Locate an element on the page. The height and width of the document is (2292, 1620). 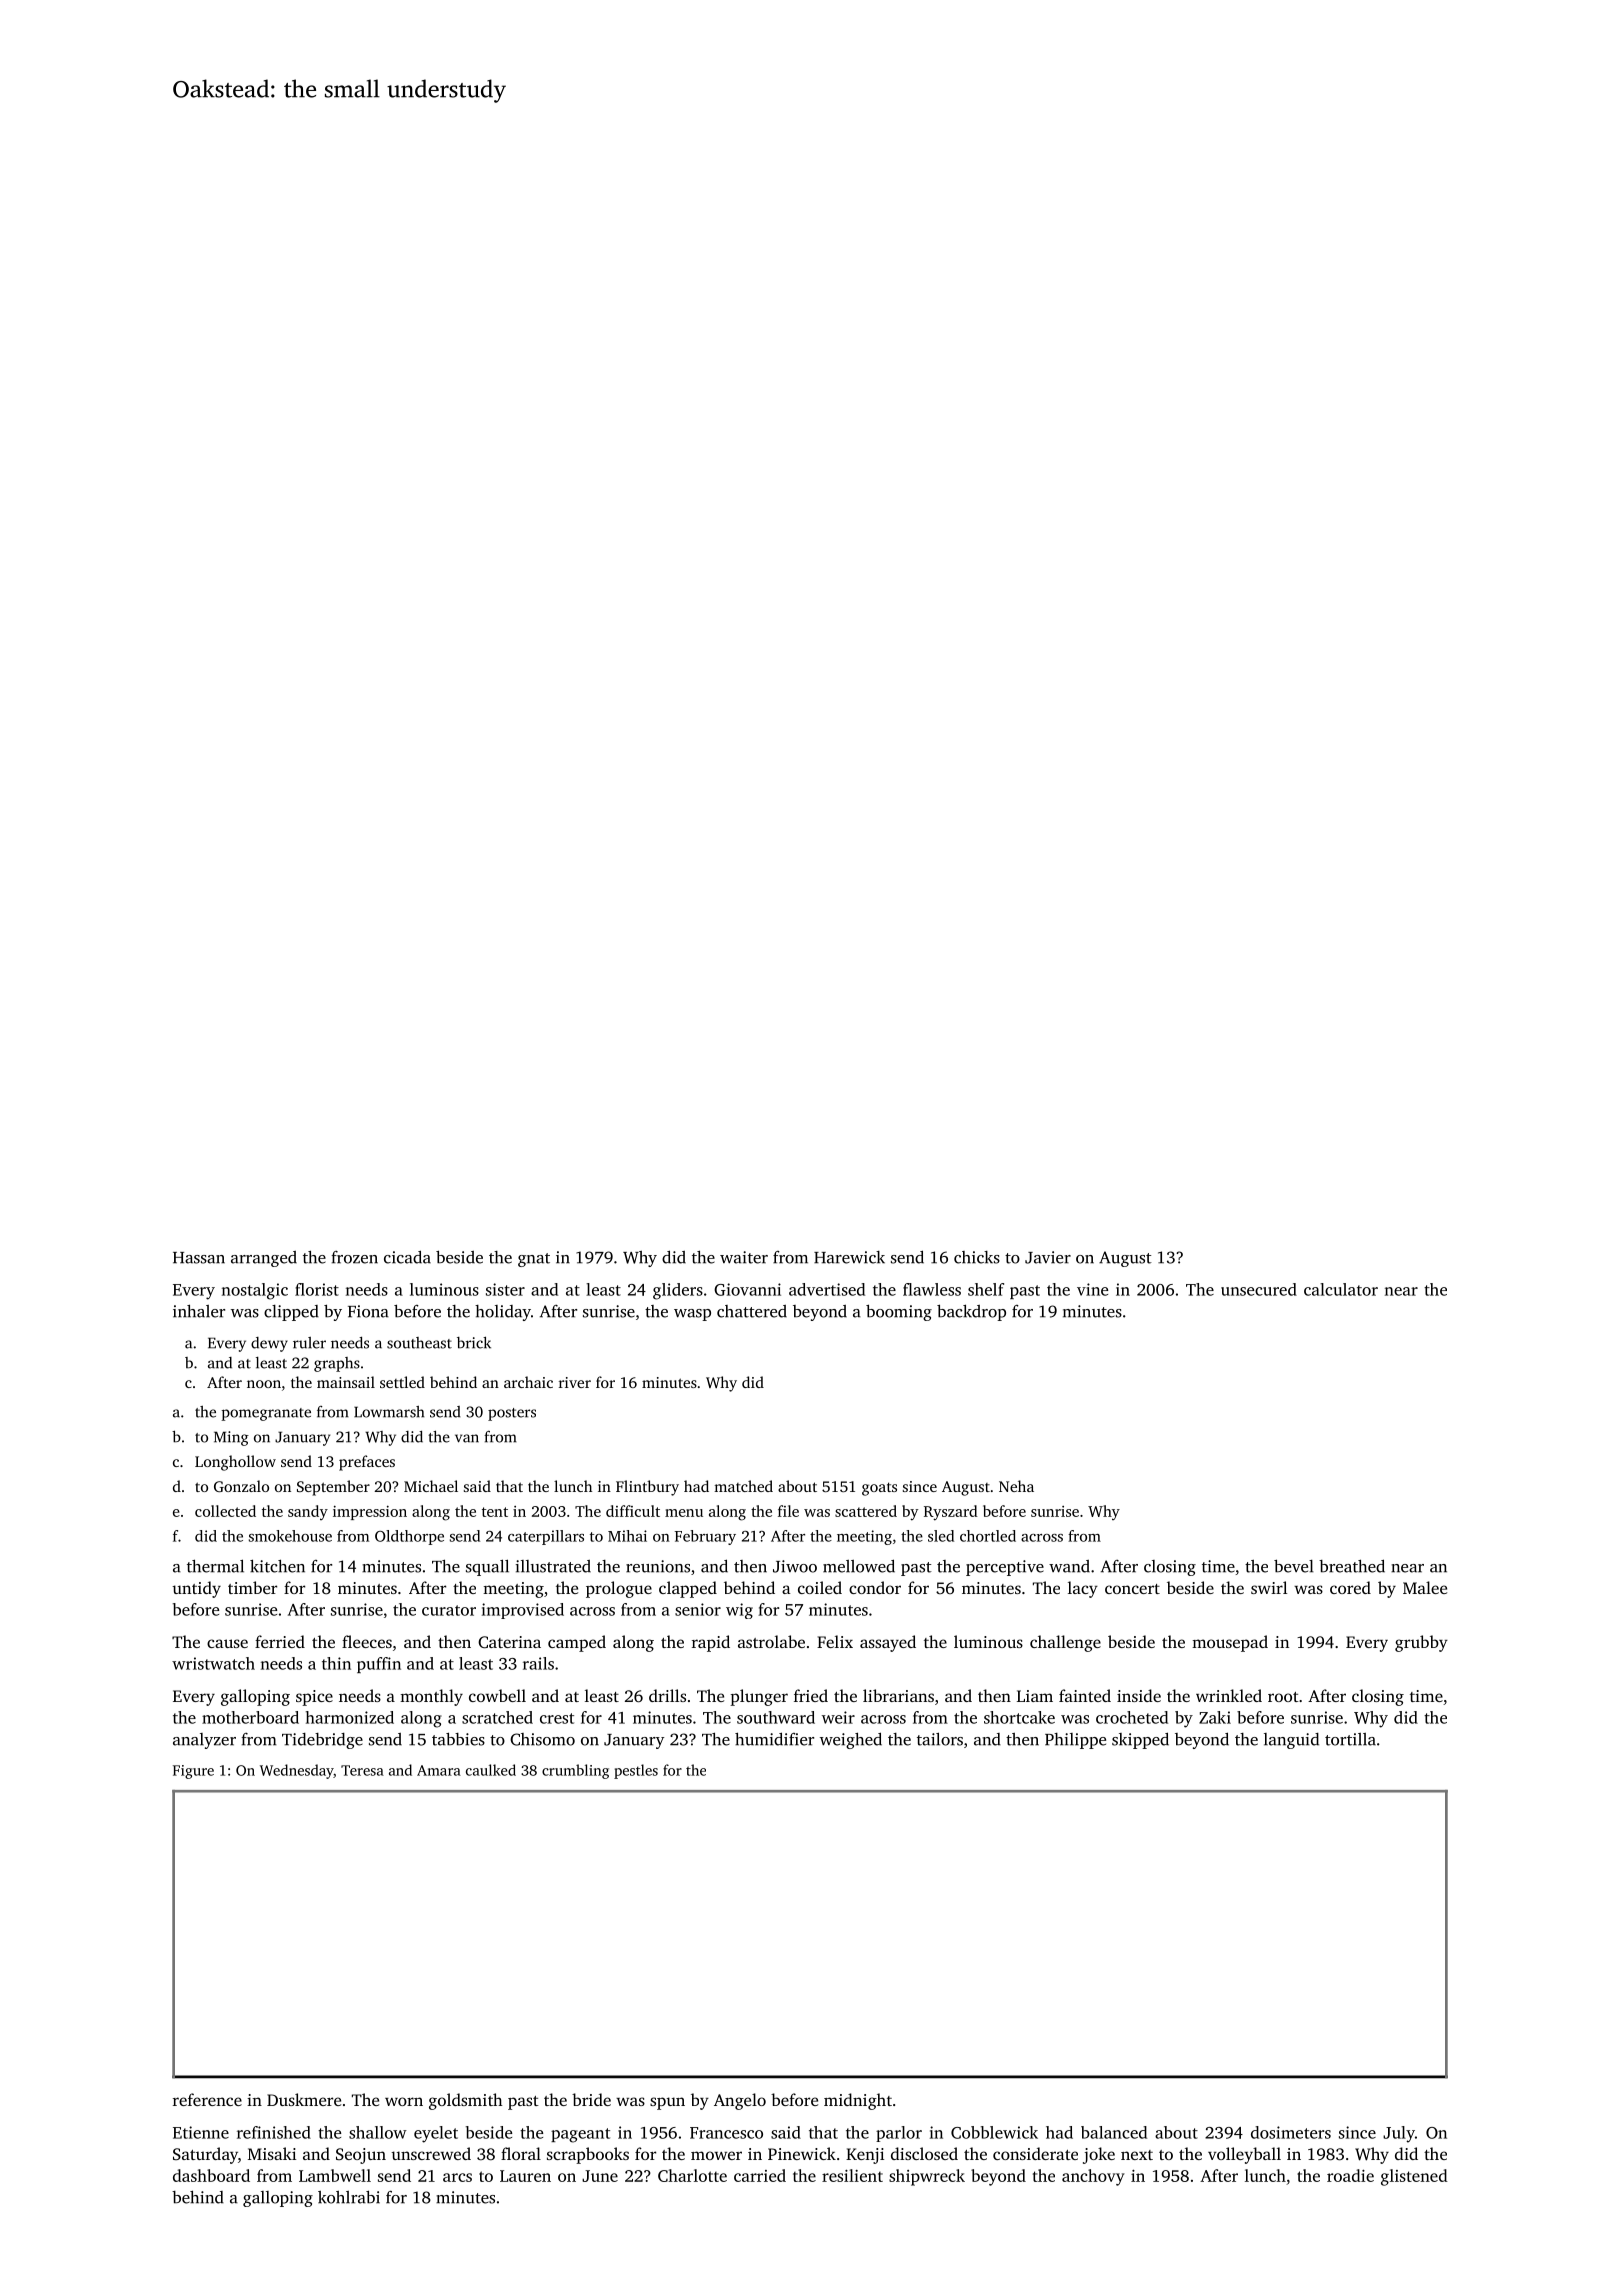
Harewick is located at coordinates (849, 1257).
